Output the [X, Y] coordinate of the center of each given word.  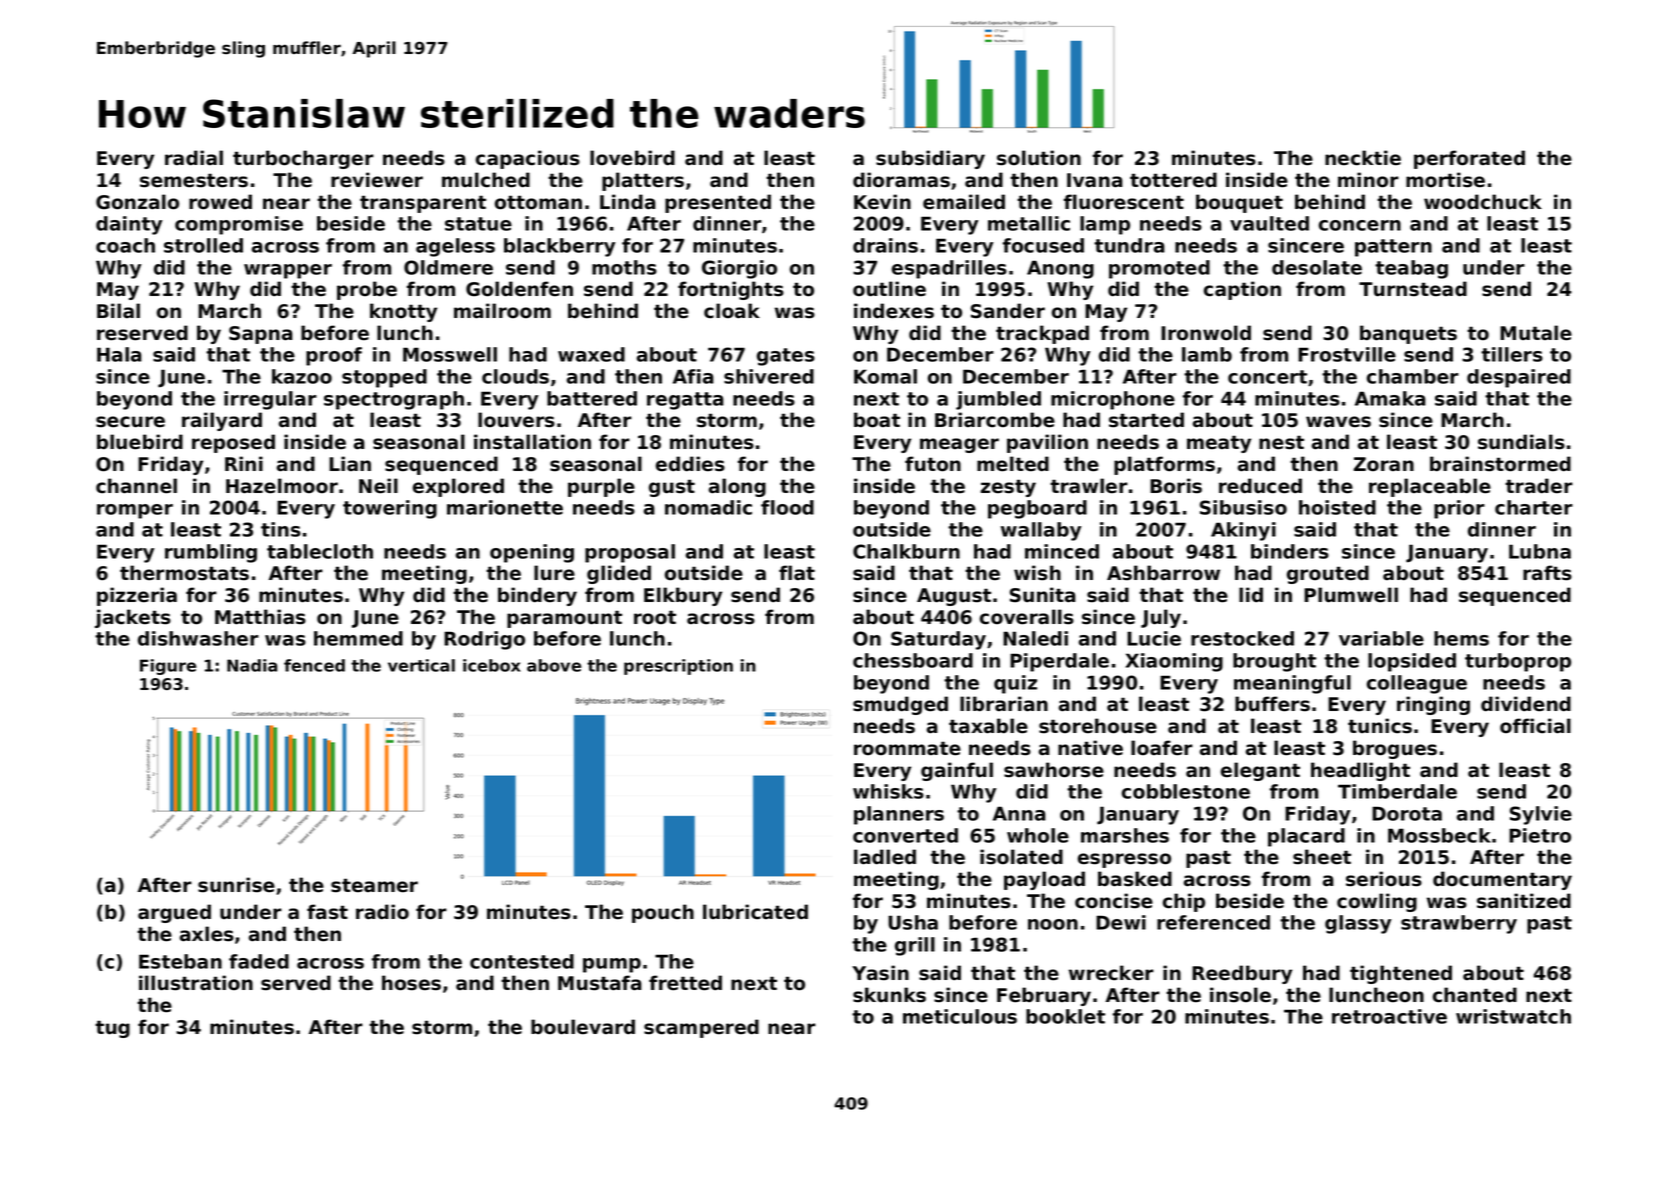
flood [787, 507]
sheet [1322, 857]
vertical [421, 665]
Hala [119, 354]
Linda [628, 202]
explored [458, 487]
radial [194, 158]
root [655, 617]
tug [112, 1029]
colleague [1417, 684]
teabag [1411, 269]
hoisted [1337, 507]
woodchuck [1483, 202]
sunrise [236, 885]
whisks [888, 791]
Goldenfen [519, 289]
